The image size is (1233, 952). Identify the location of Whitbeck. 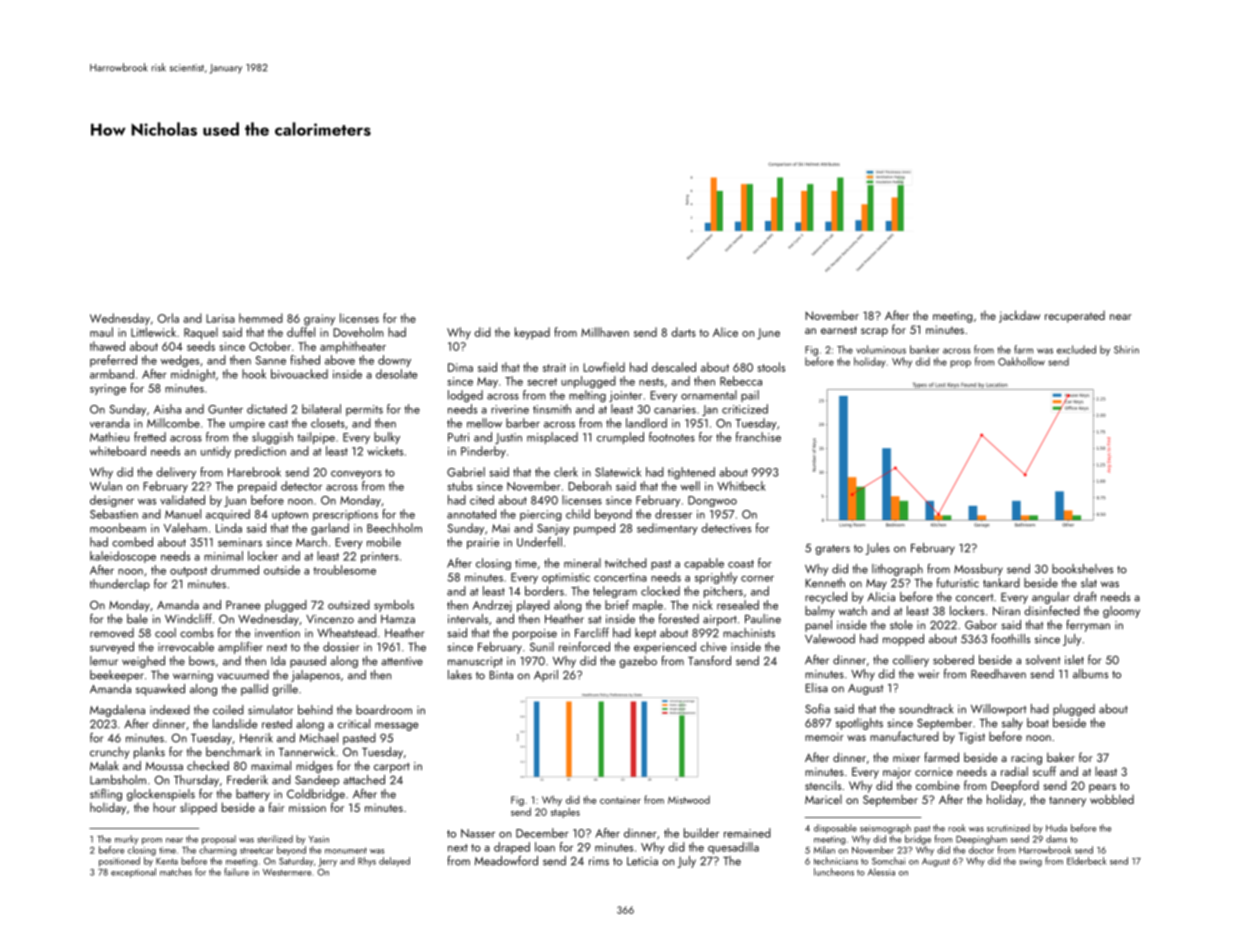
(741, 486).
